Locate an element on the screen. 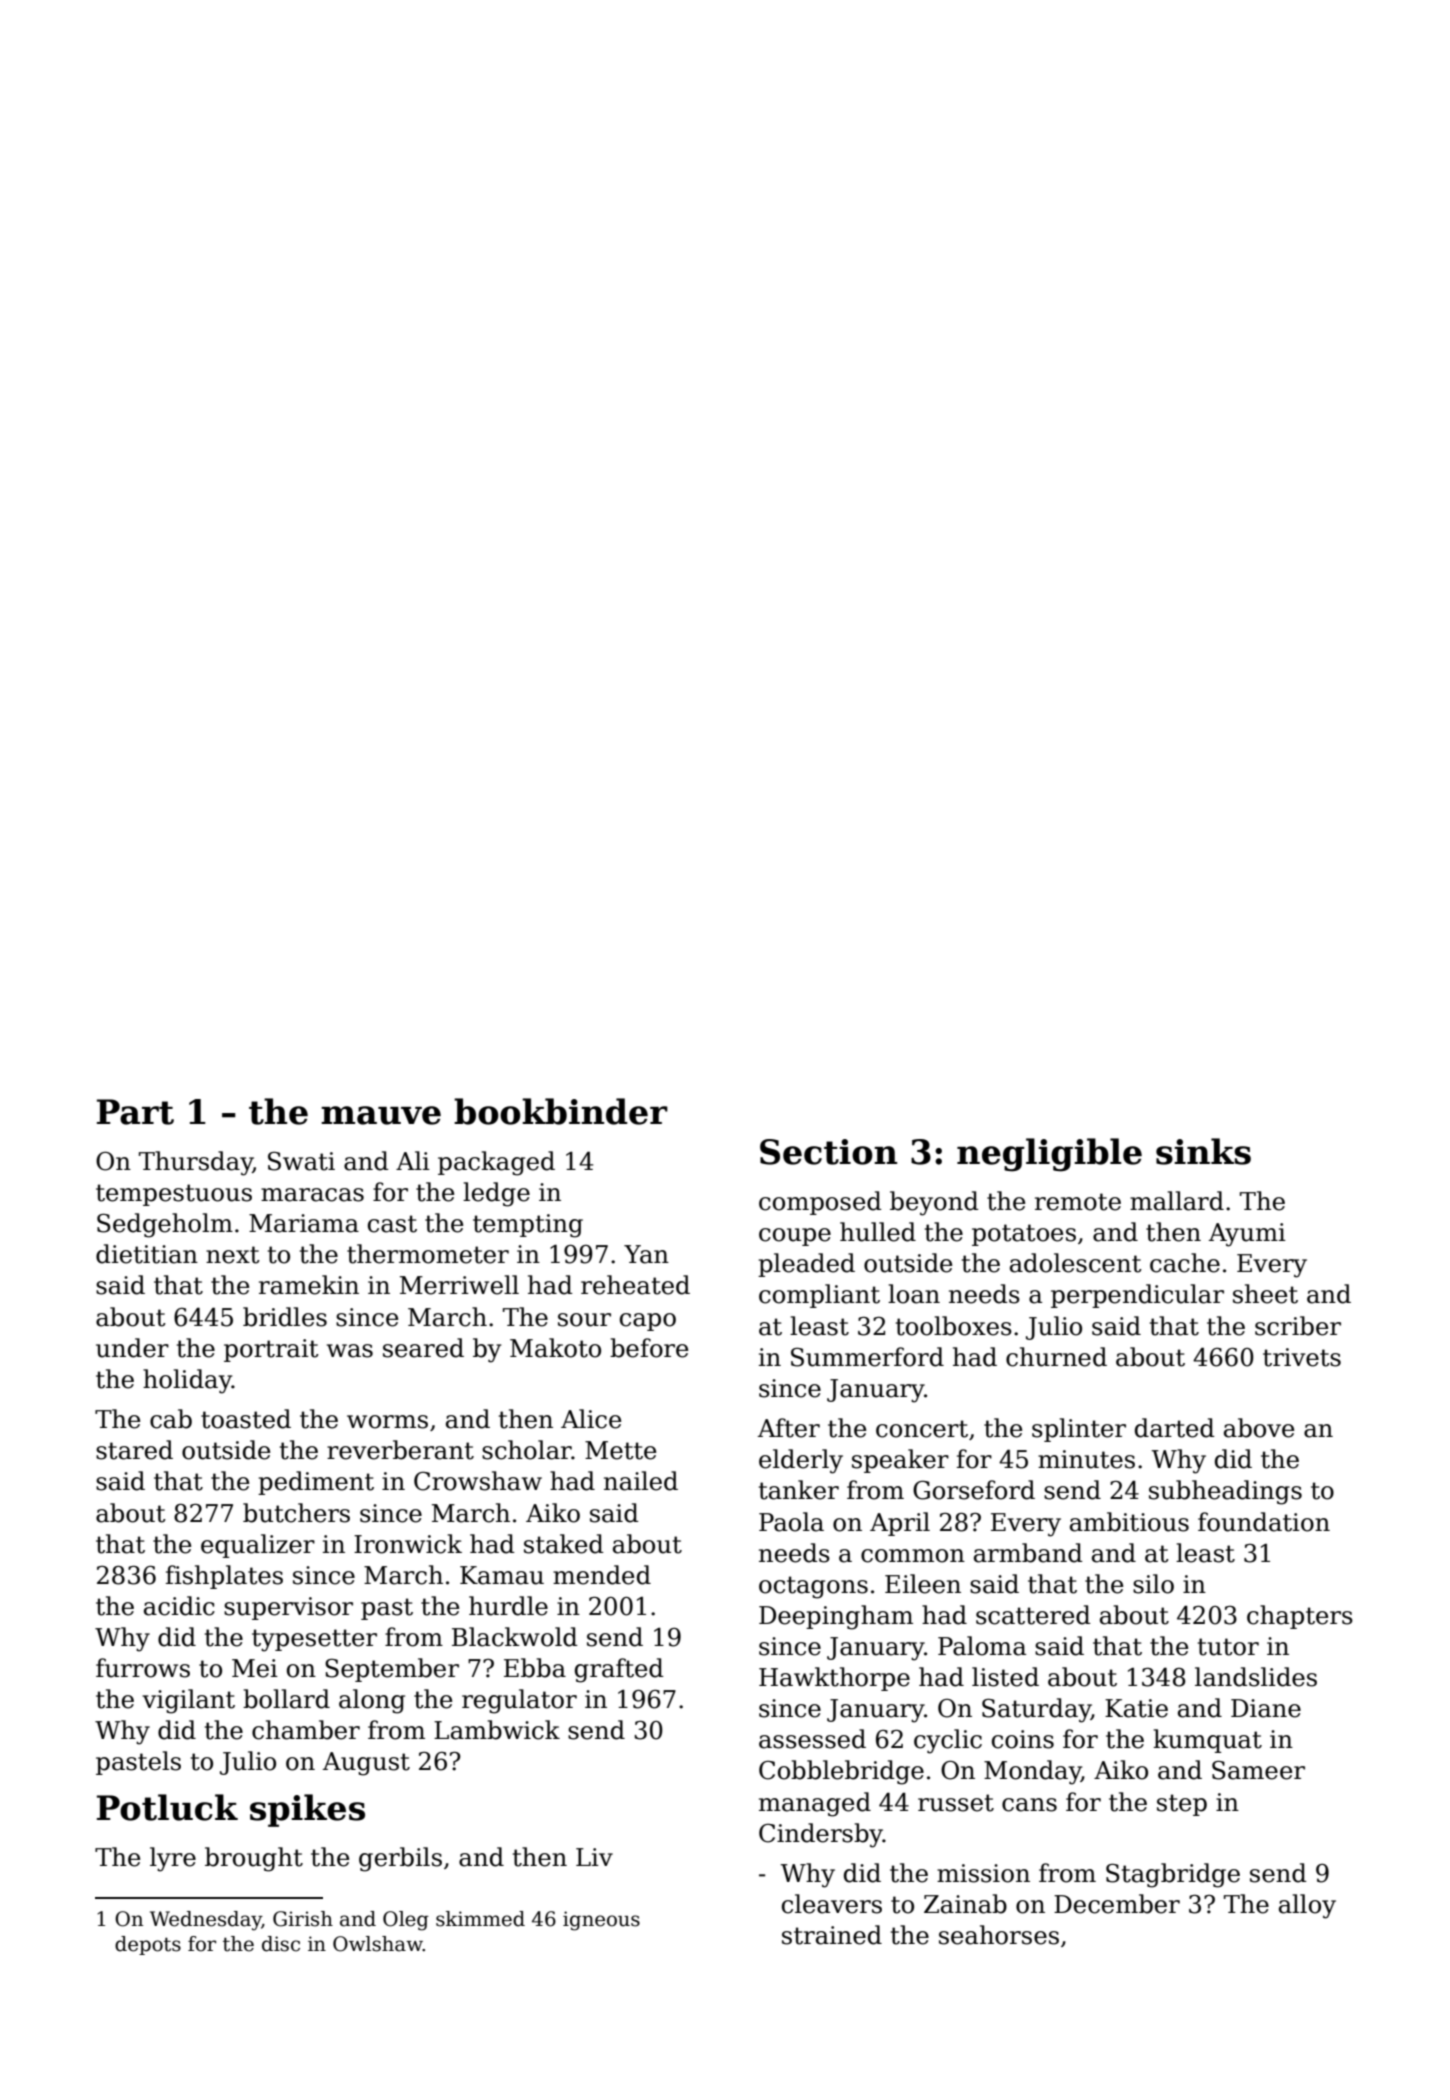 Image resolution: width=1450 pixels, height=2100 pixels. mauve is located at coordinates (381, 1115).
